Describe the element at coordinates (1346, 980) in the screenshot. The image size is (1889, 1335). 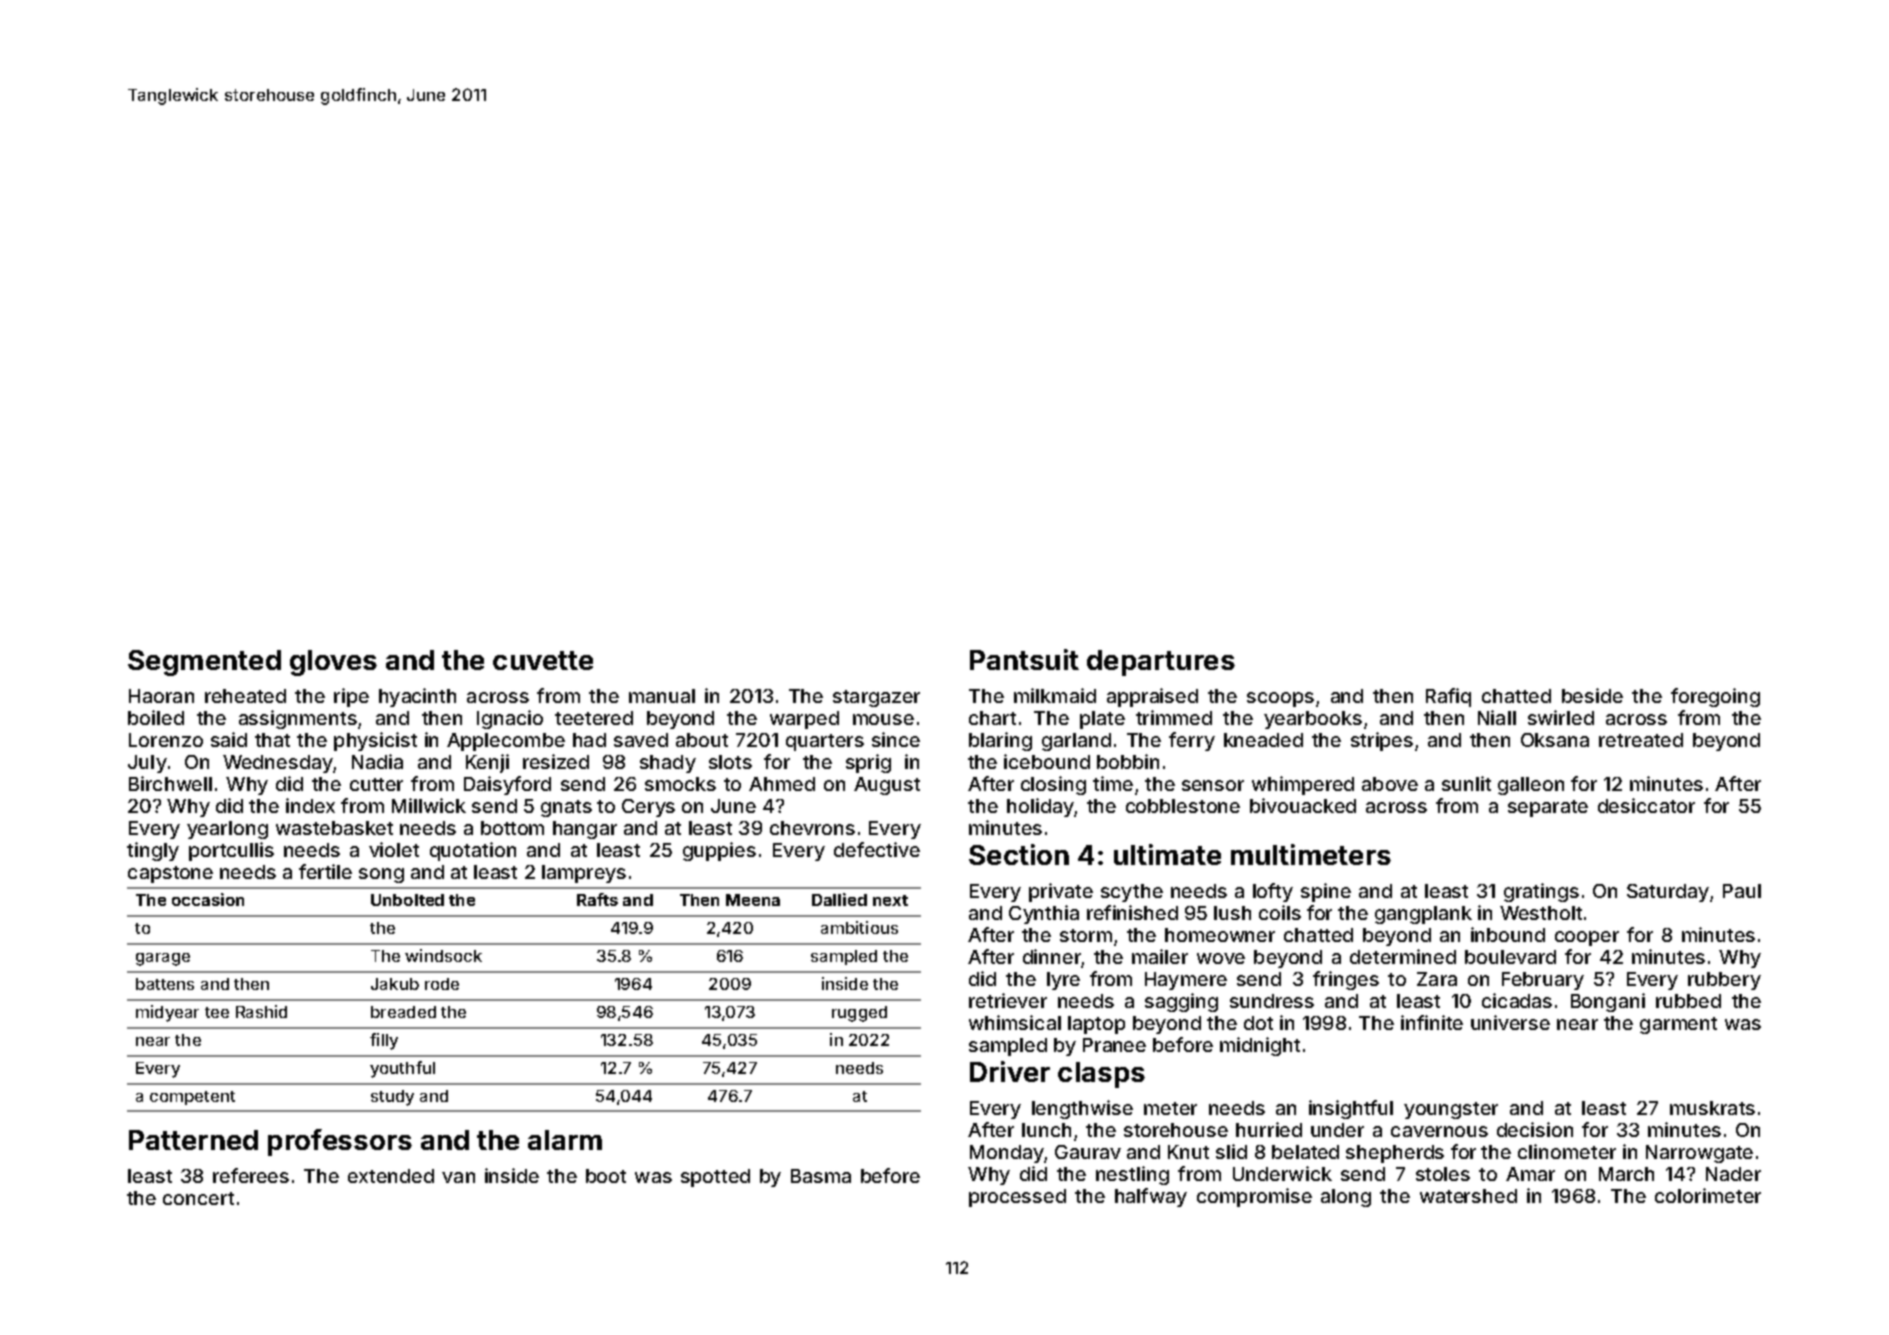
I see `fringes` at that location.
